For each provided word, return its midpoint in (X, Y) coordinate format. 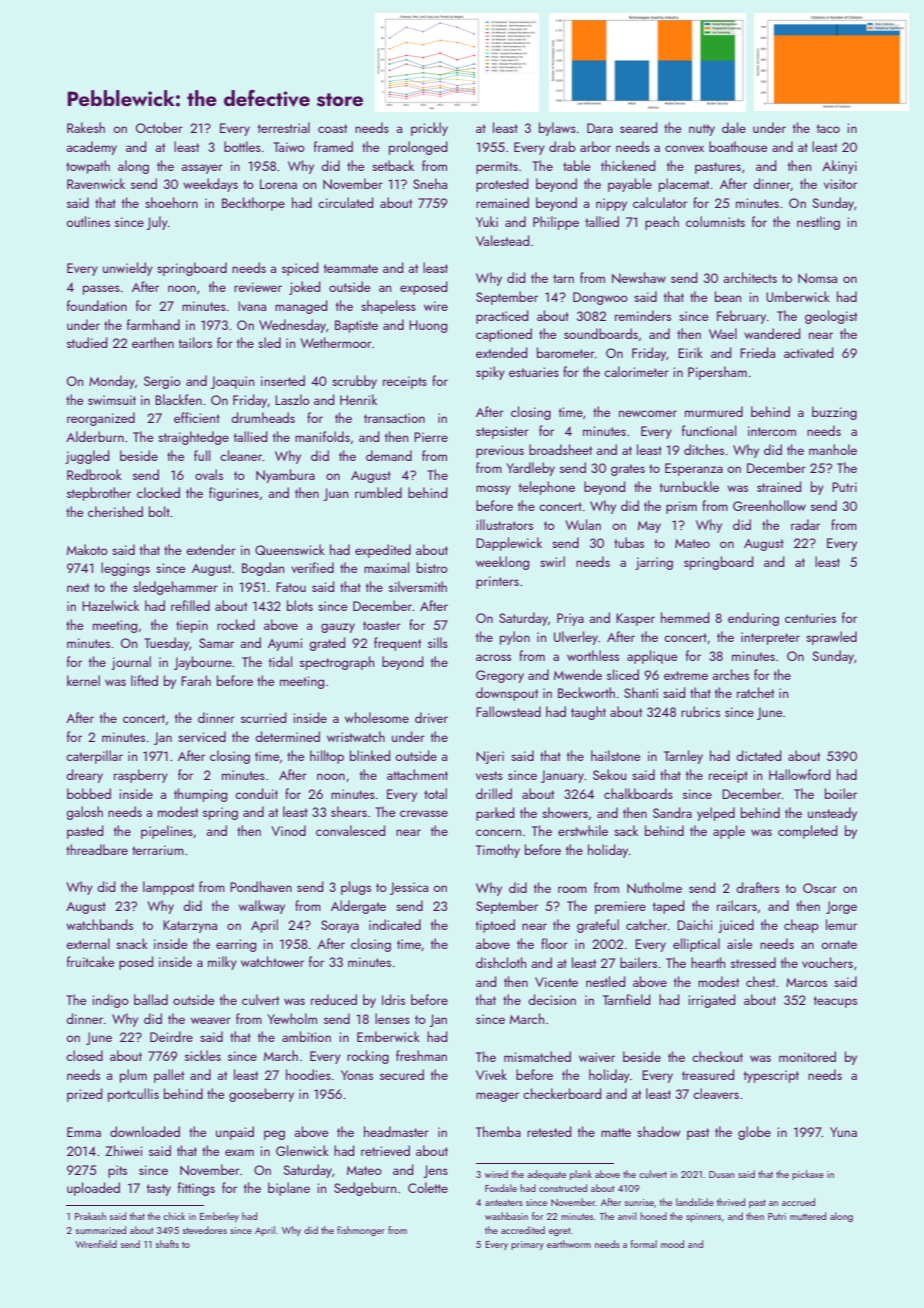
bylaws (557, 129)
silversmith (418, 586)
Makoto (87, 549)
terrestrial (284, 127)
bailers (638, 962)
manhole (833, 449)
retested (549, 1131)
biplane (289, 1189)
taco (828, 128)
